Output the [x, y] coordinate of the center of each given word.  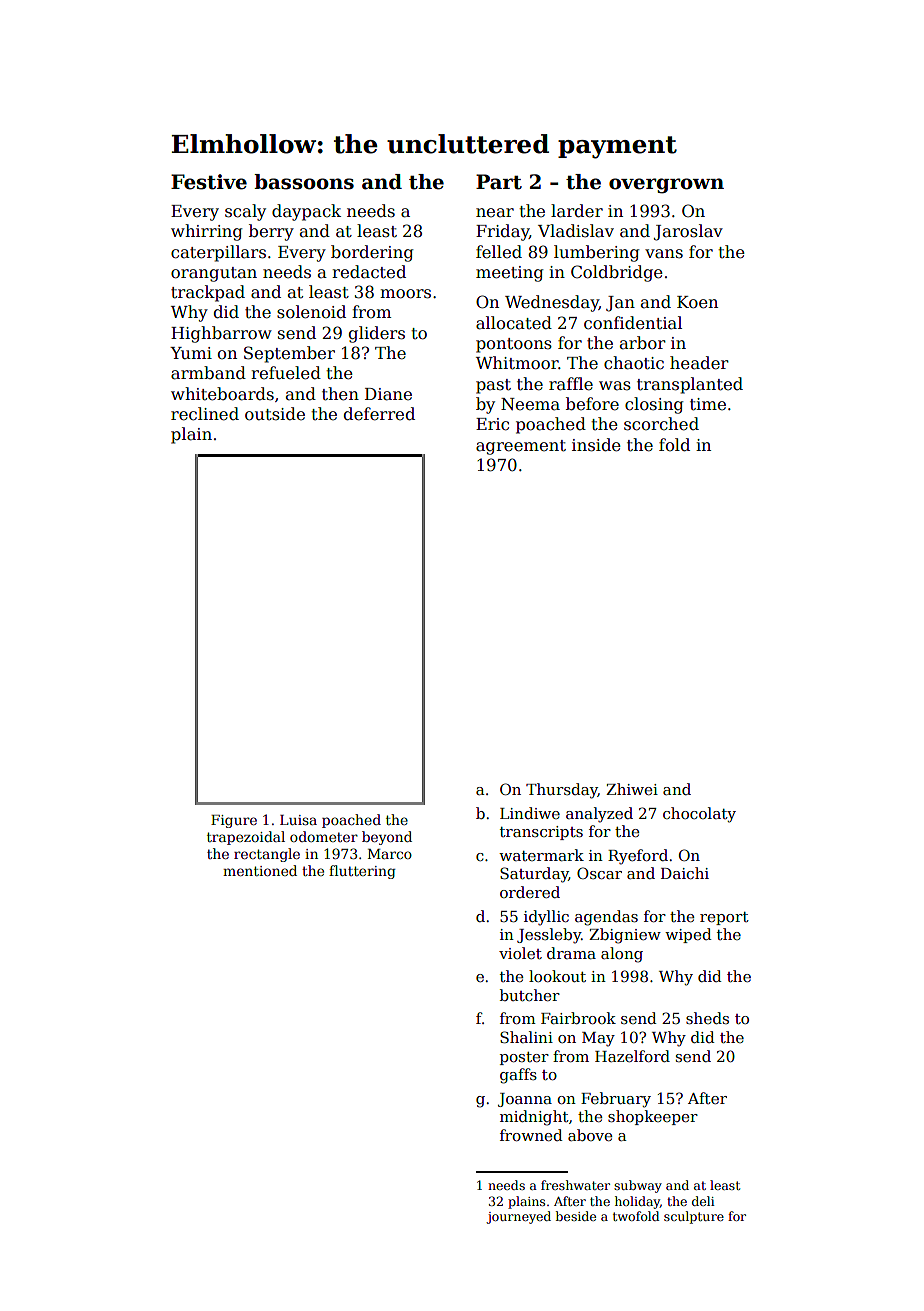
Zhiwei [632, 789]
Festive [209, 182]
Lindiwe [530, 813]
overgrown [666, 186]
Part [499, 182]
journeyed [518, 1217]
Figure [234, 821]
